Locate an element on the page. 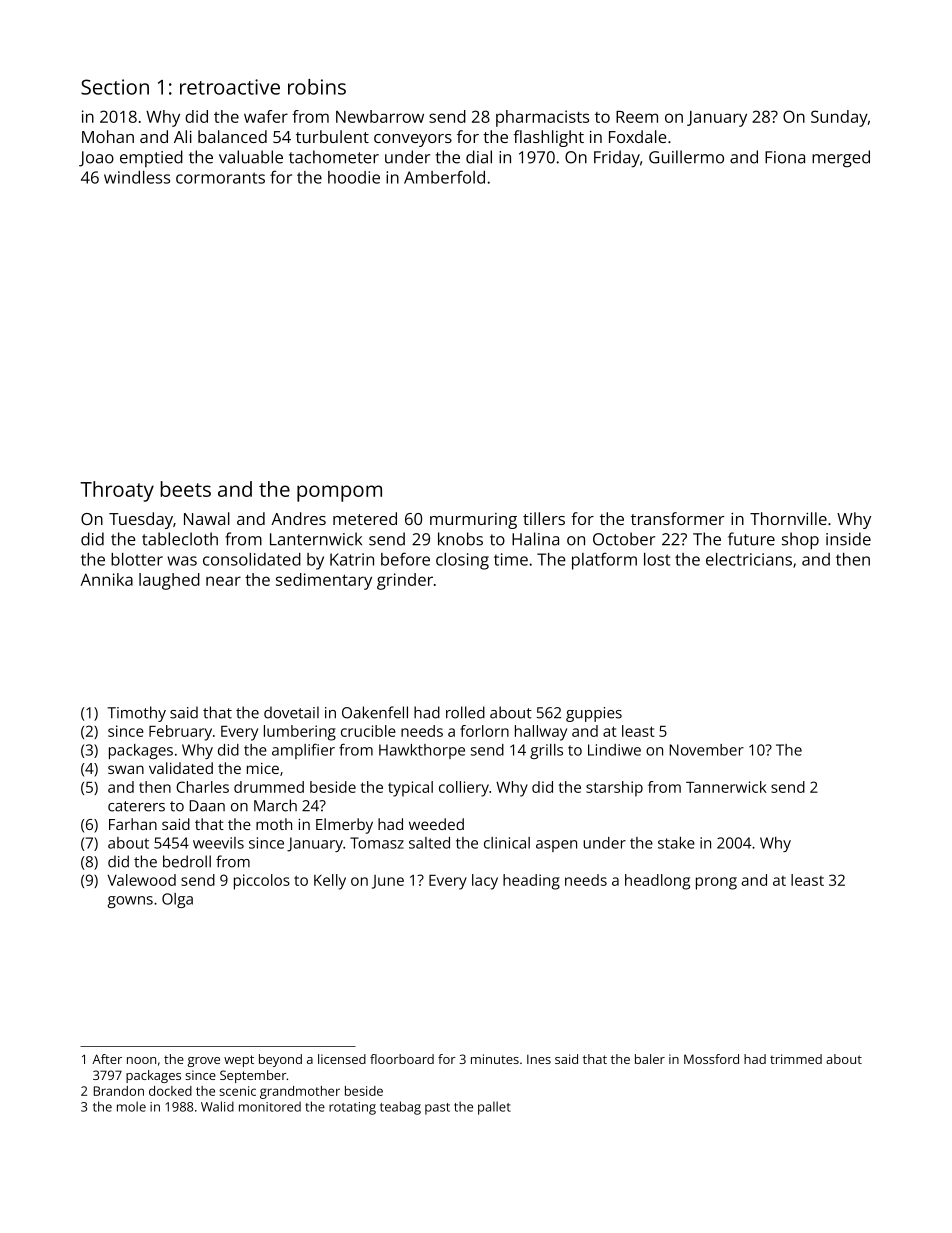 Image resolution: width=952 pixels, height=1233 pixels. forlorn is located at coordinates (484, 731).
